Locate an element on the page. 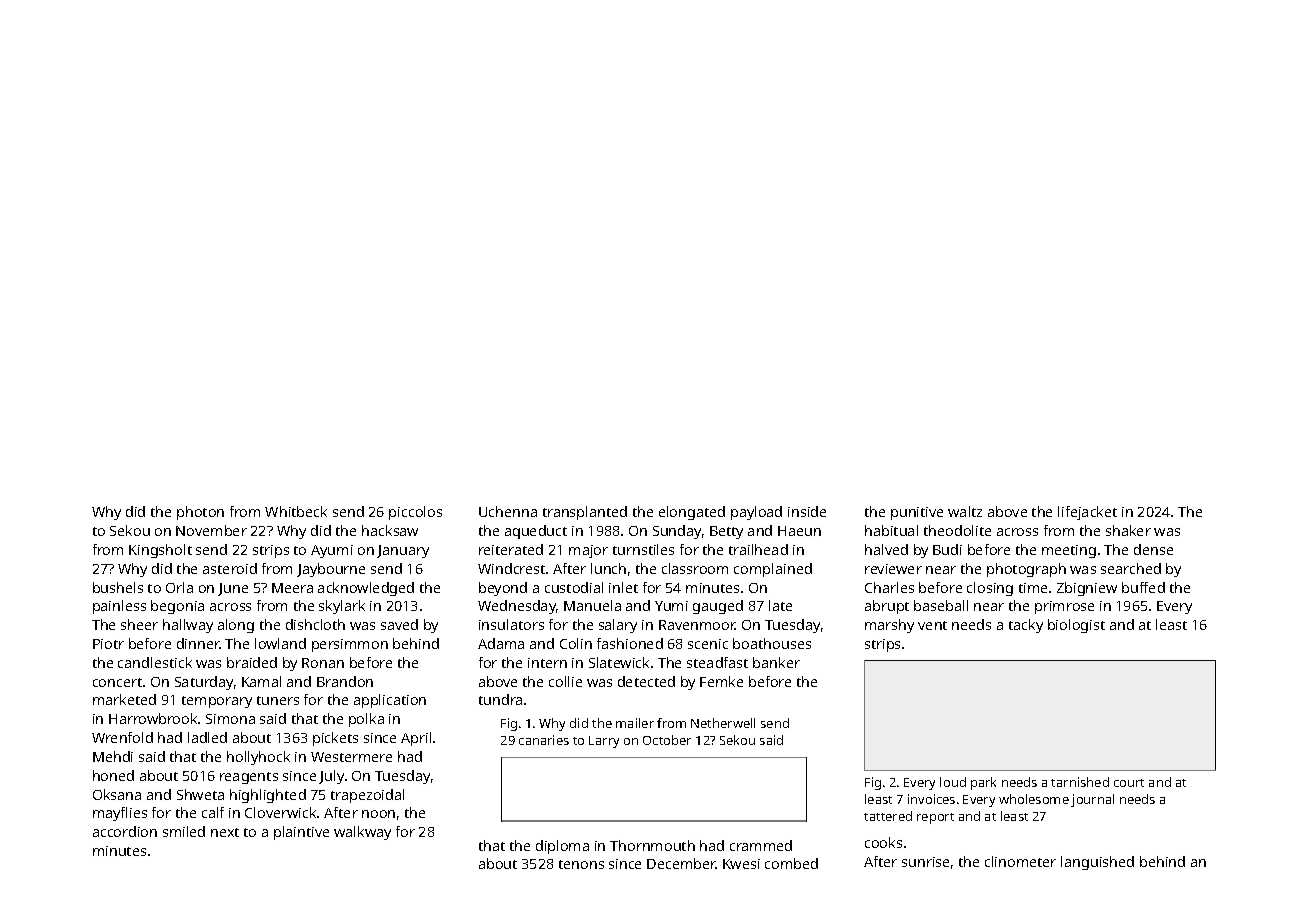 The height and width of the page is (924, 1308). waltz is located at coordinates (965, 511).
